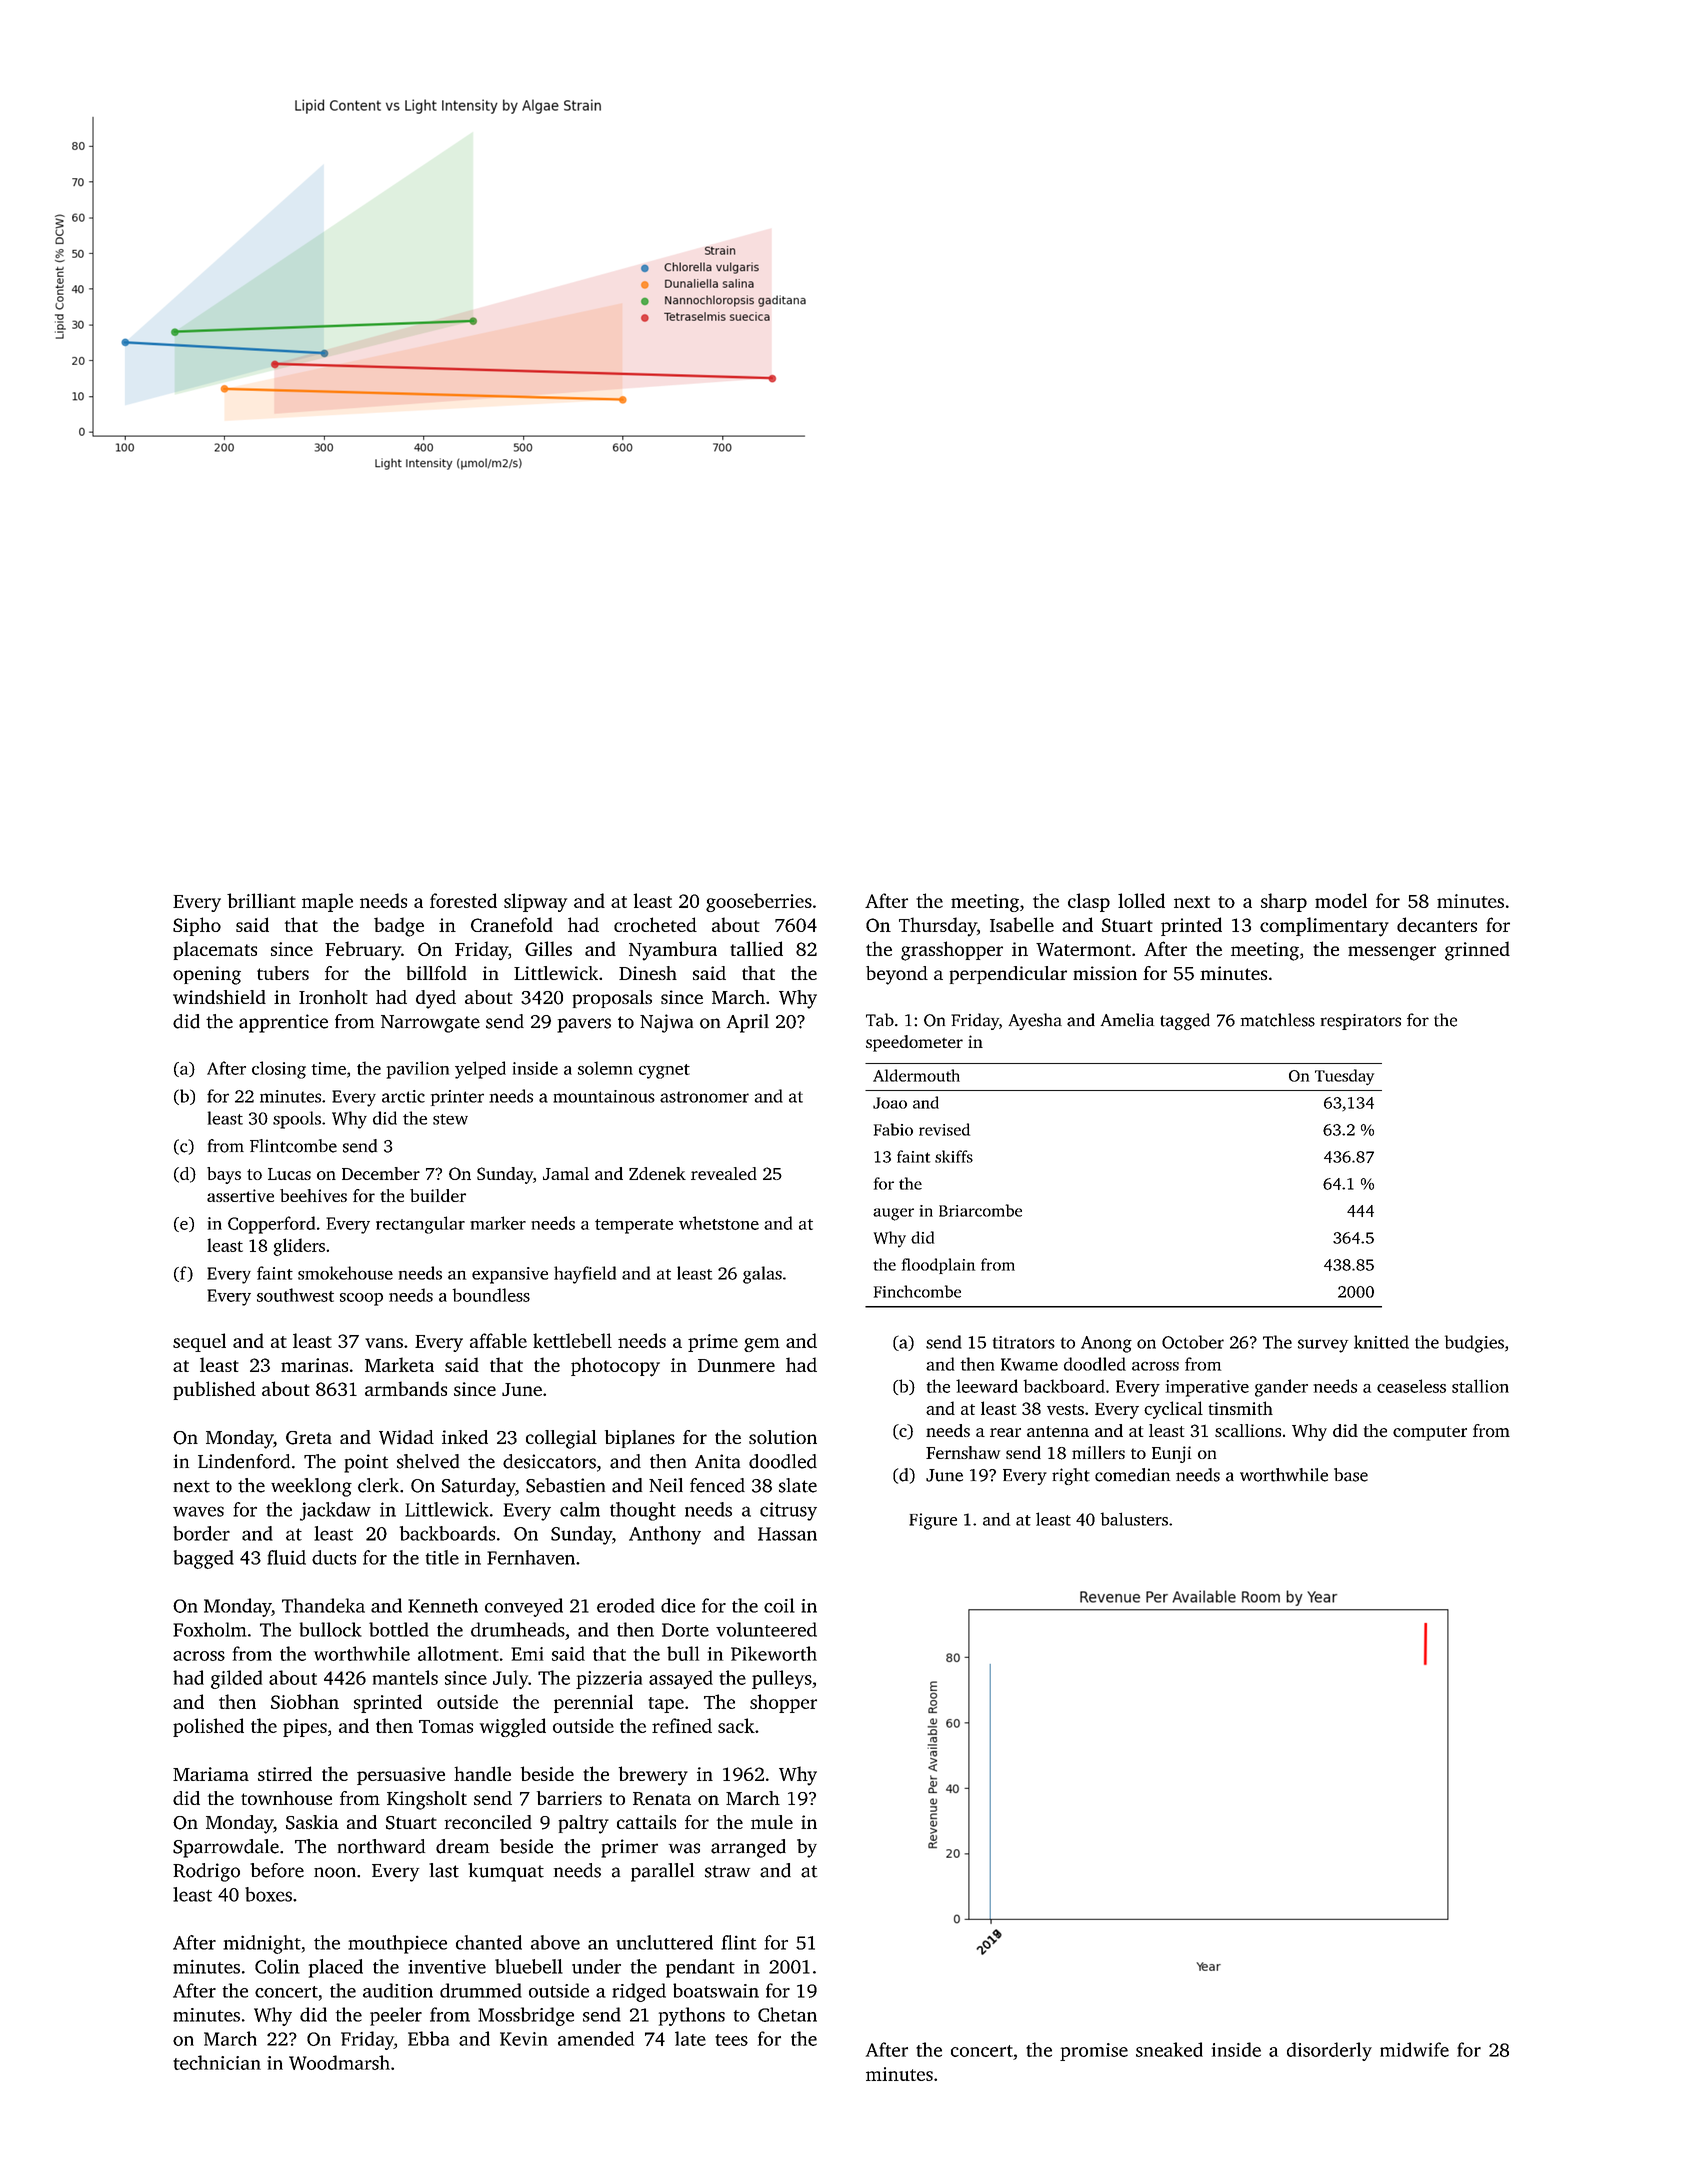  Describe the element at coordinates (1437, 924) in the screenshot. I see `decanters` at that location.
